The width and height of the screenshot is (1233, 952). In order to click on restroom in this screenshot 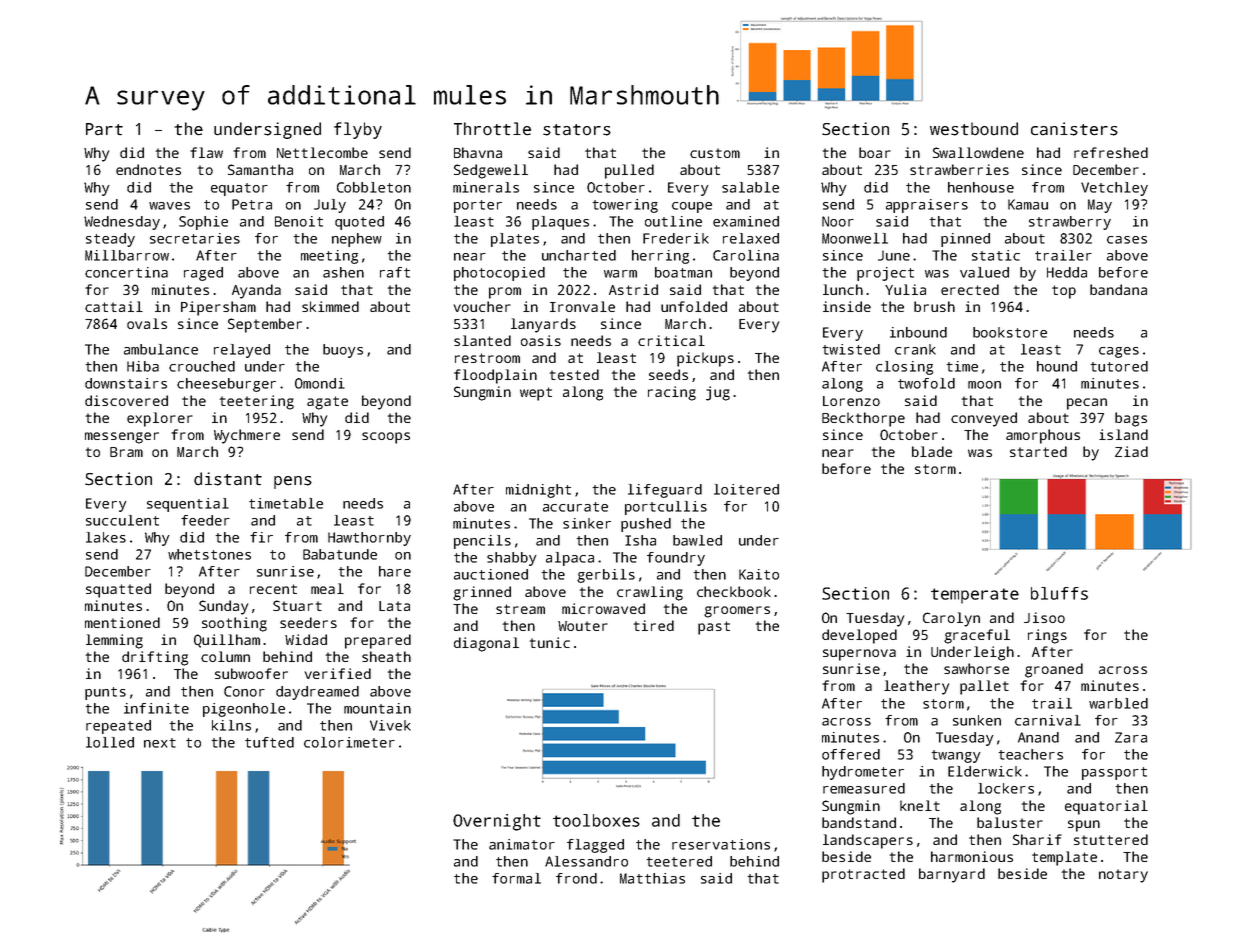, I will do `click(487, 358)`.
